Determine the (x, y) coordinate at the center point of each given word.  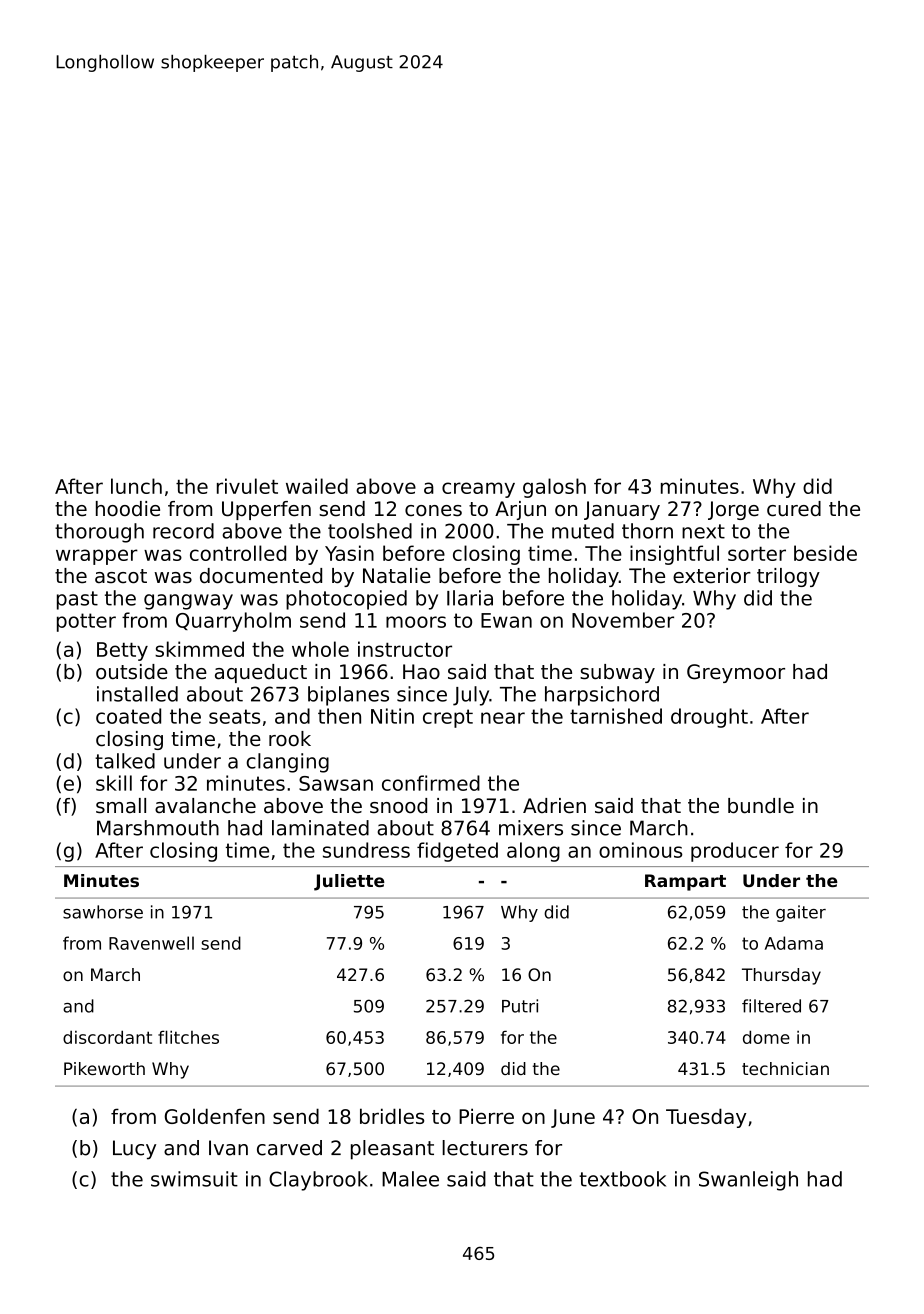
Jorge (733, 510)
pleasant (392, 1150)
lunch (136, 486)
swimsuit (194, 1179)
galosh (554, 488)
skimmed (199, 649)
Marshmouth (158, 828)
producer (735, 852)
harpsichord (602, 696)
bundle (761, 806)
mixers (531, 828)
